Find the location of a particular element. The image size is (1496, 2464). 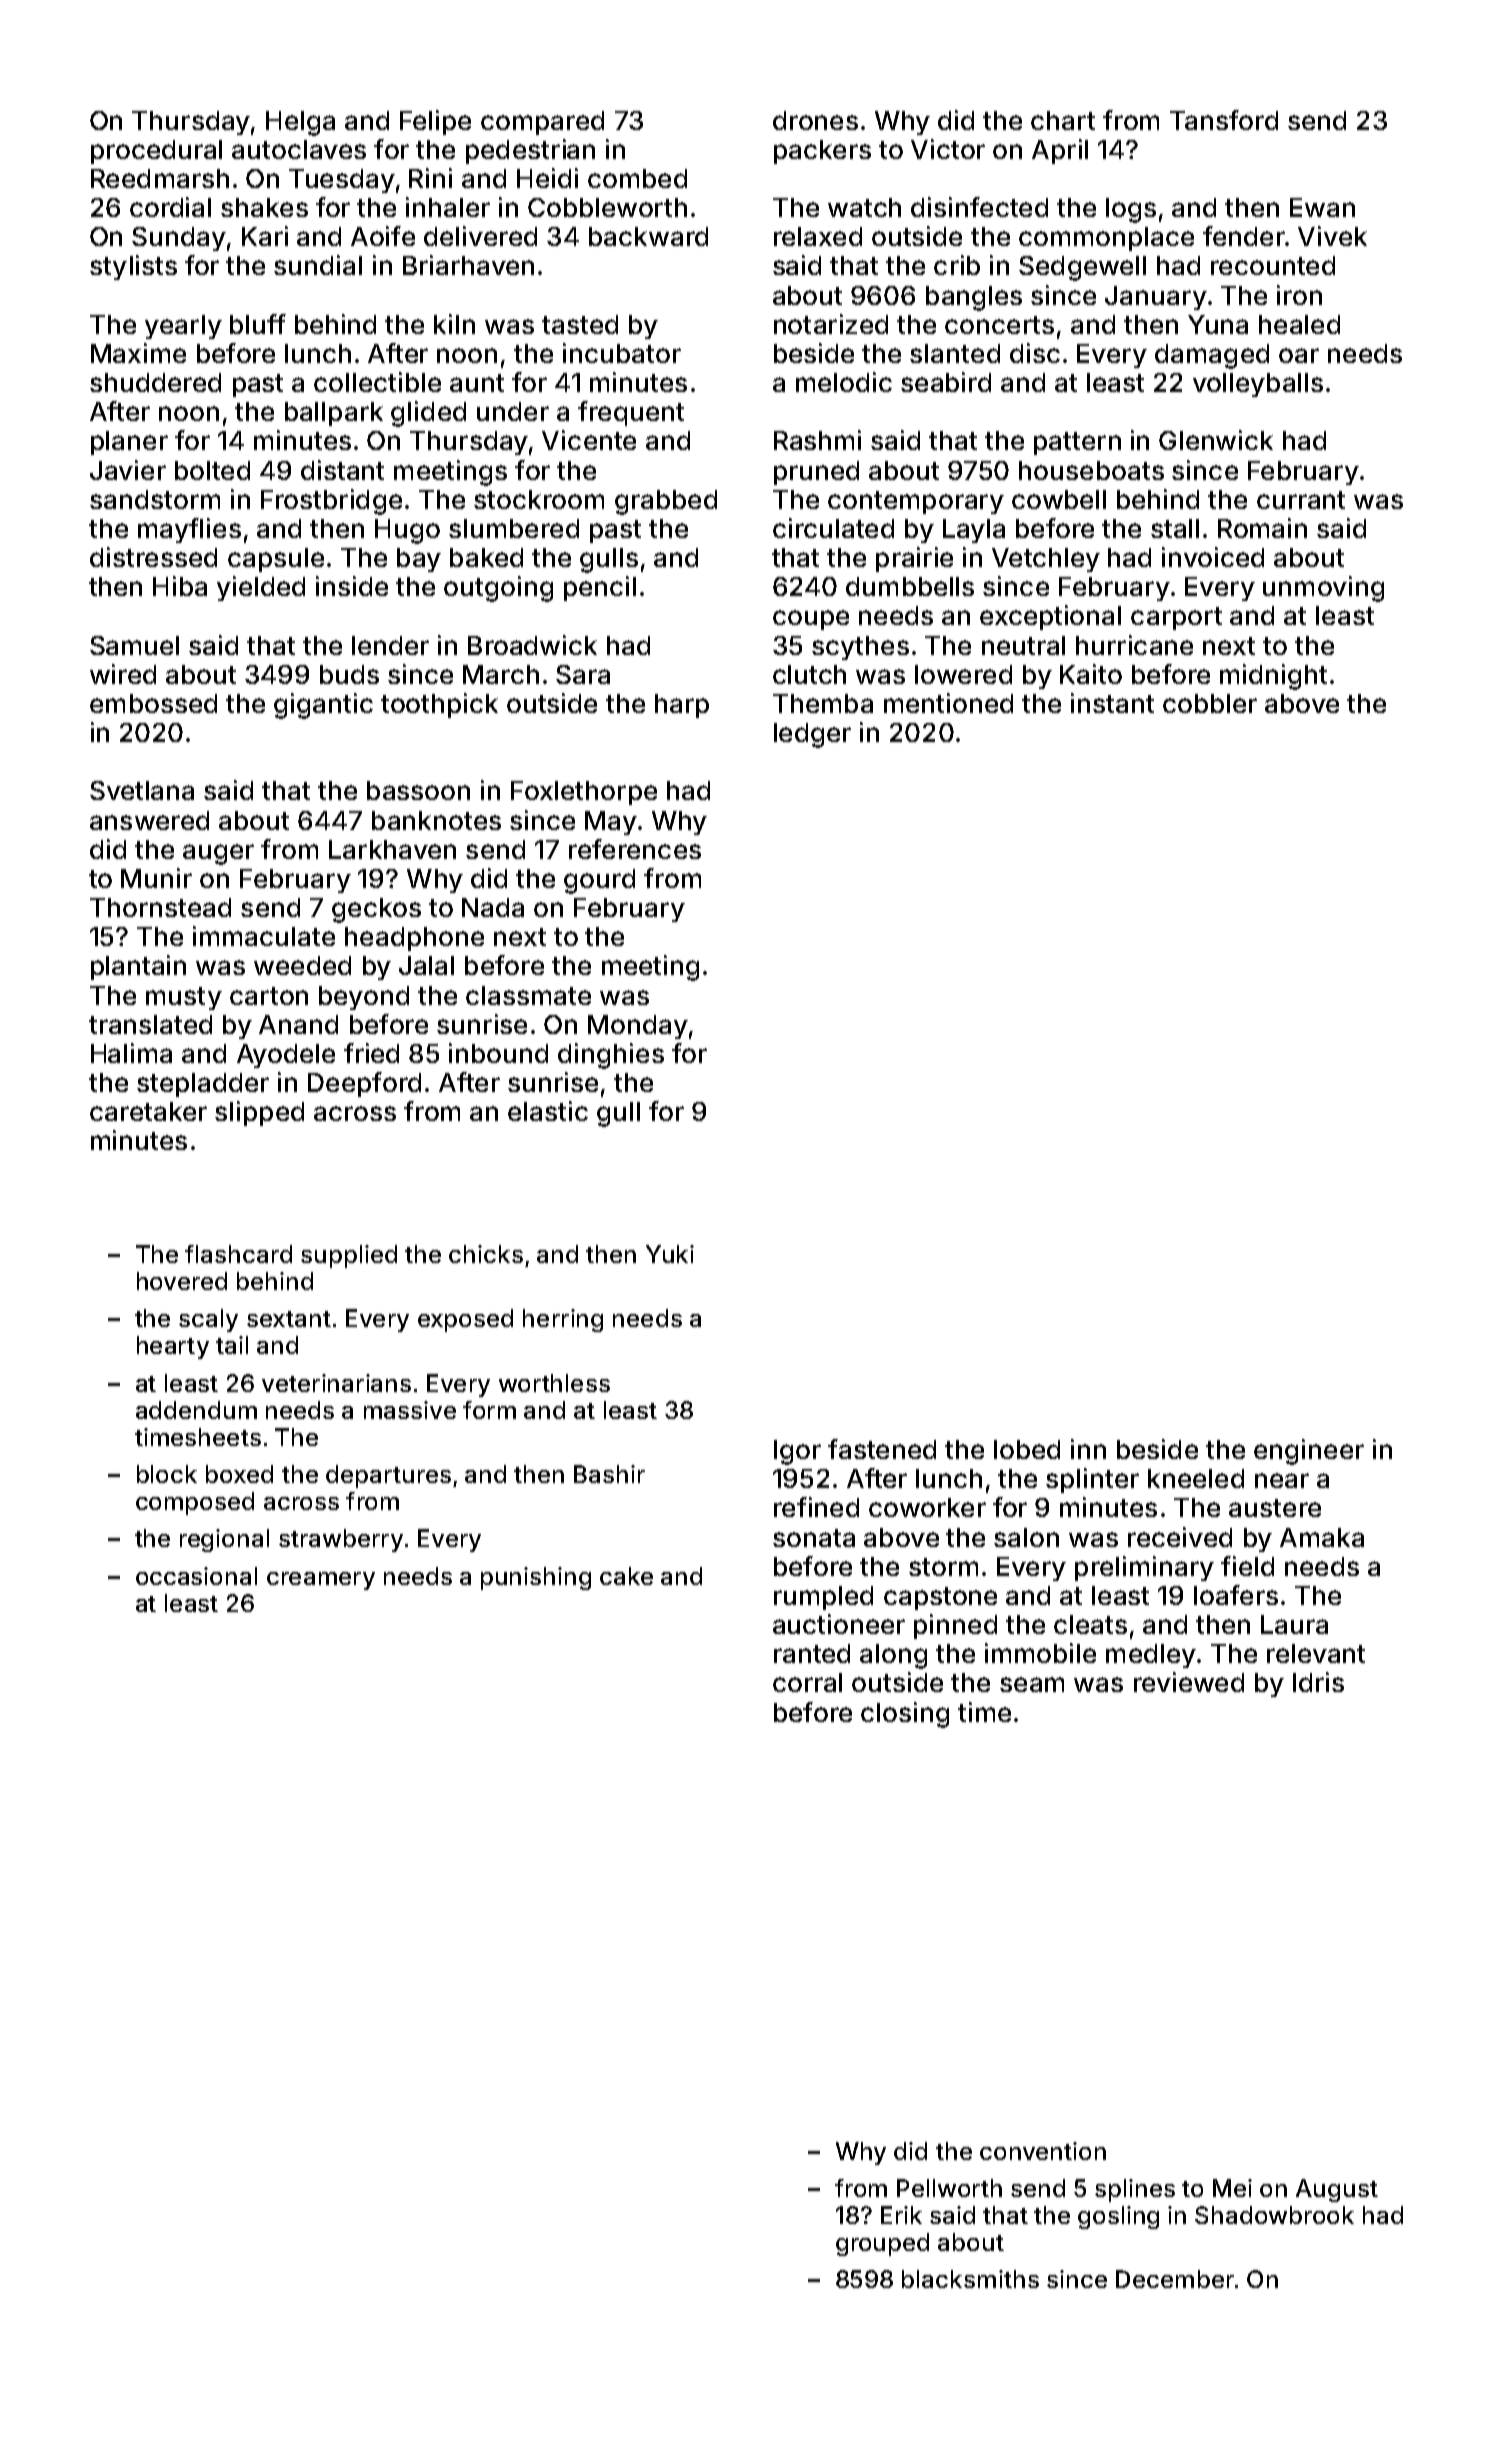

January is located at coordinates (1156, 298).
